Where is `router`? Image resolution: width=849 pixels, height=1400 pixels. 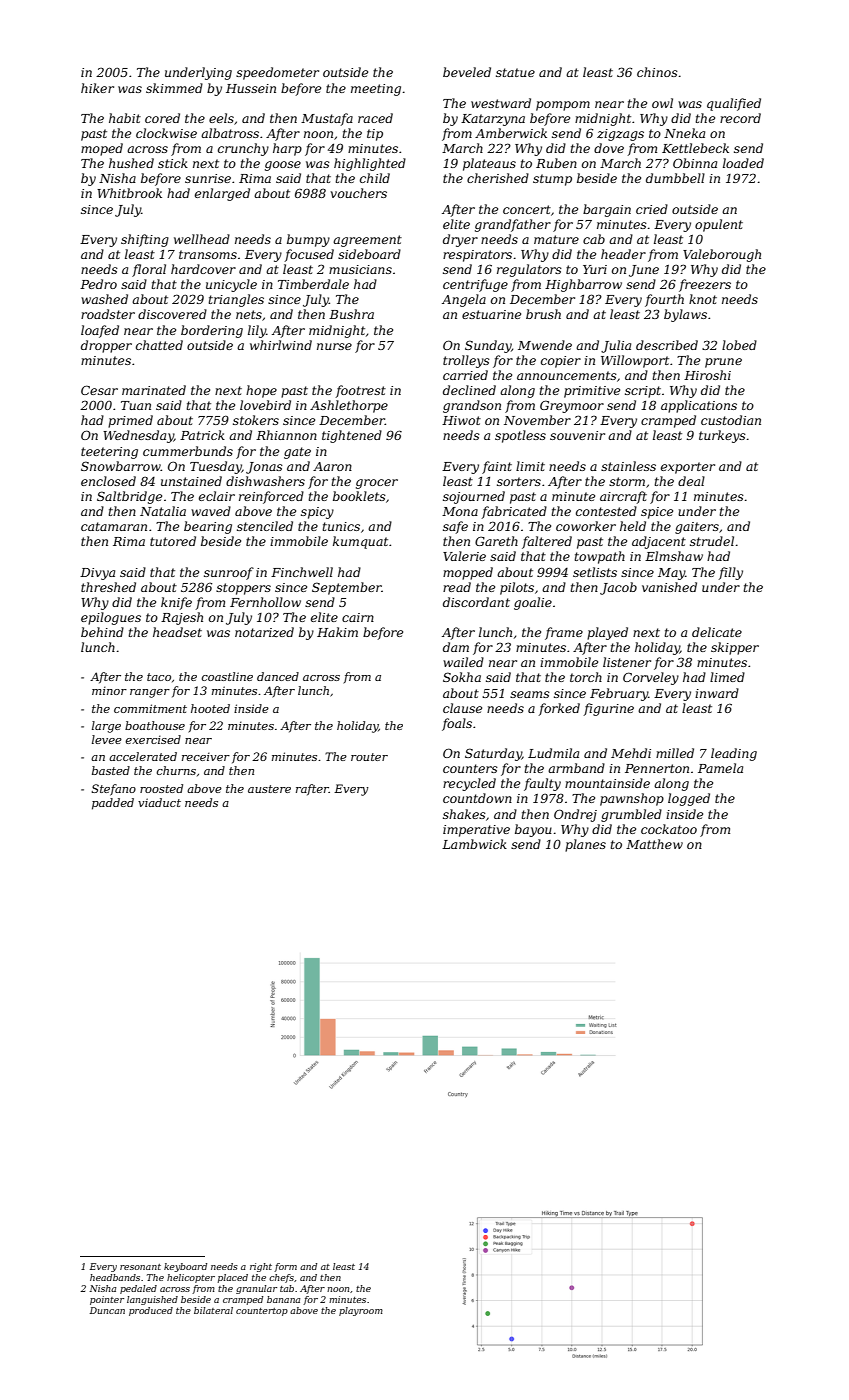
router is located at coordinates (369, 757).
